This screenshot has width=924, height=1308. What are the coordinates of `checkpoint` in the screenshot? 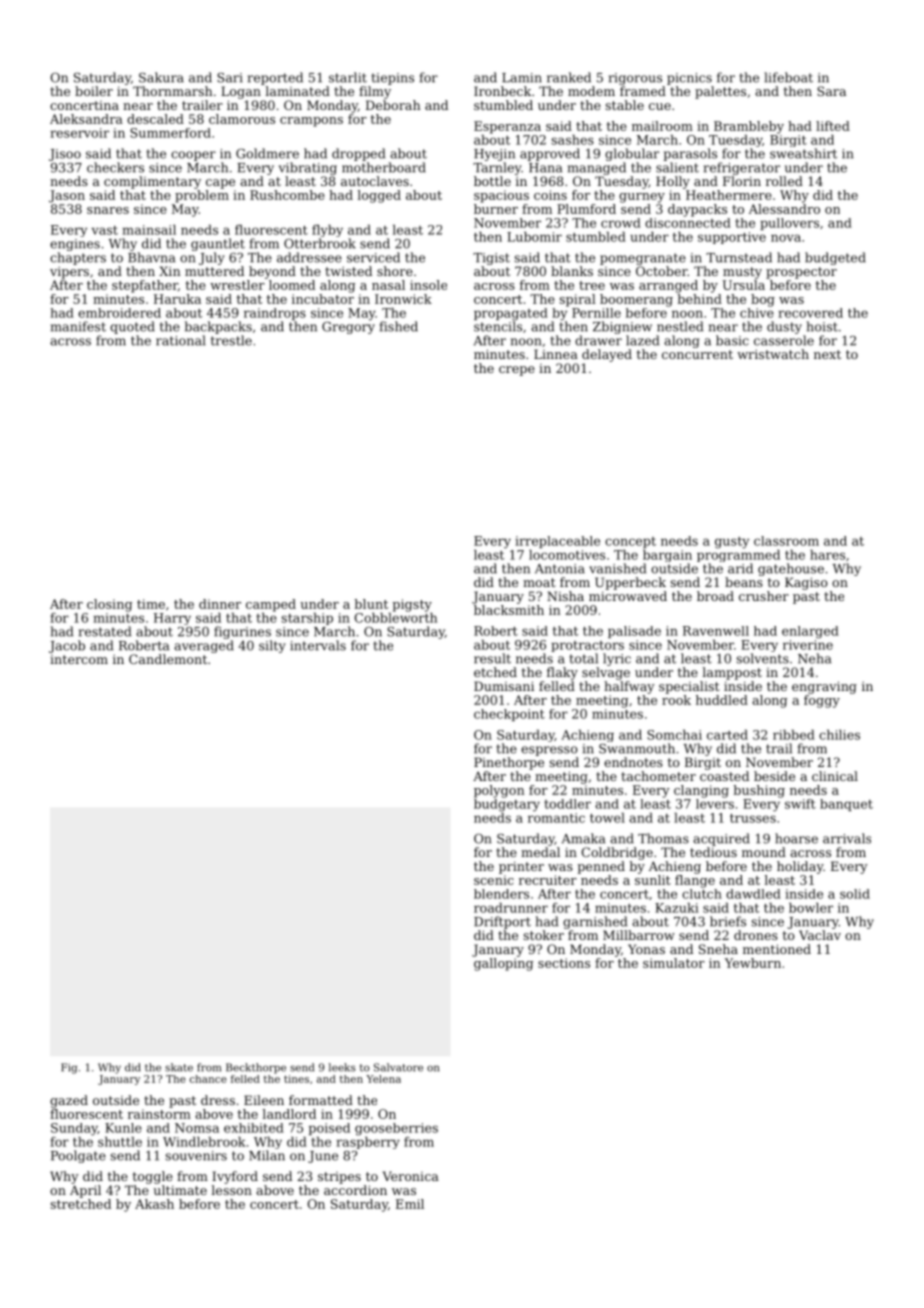 It's located at (509, 715).
